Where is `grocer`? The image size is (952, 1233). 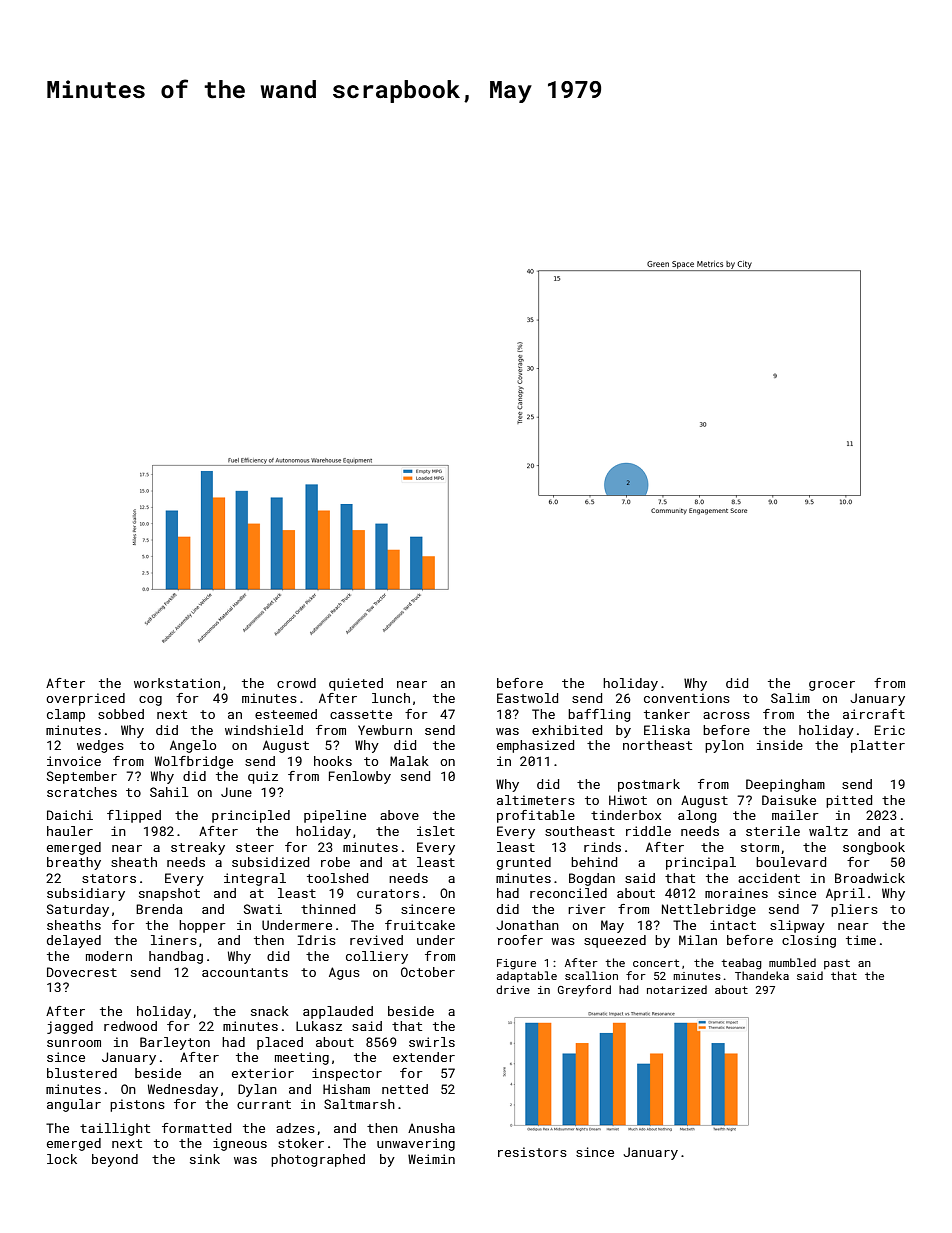
grocer is located at coordinates (832, 686).
